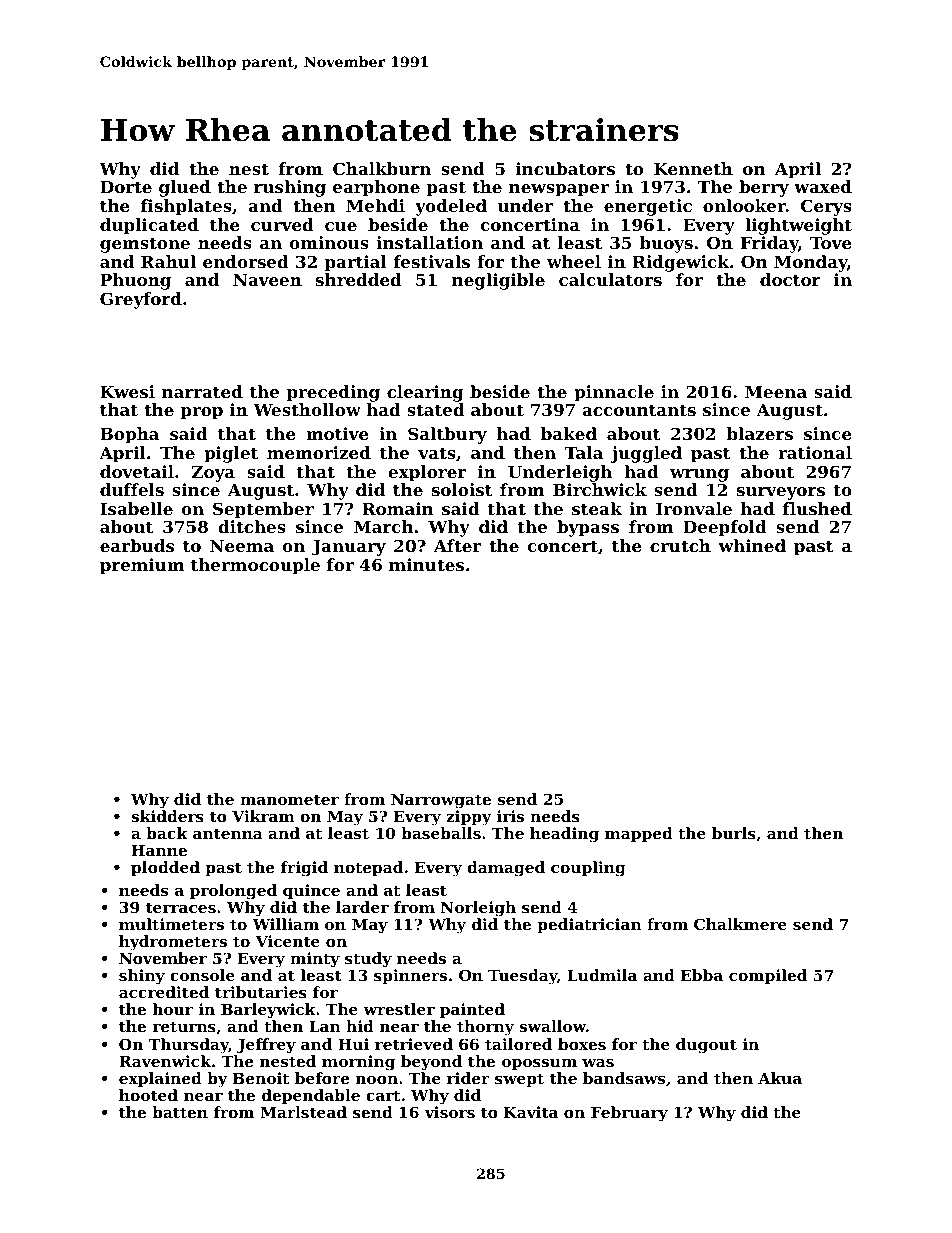  Describe the element at coordinates (693, 168) in the document. I see `Kenneth` at that location.
